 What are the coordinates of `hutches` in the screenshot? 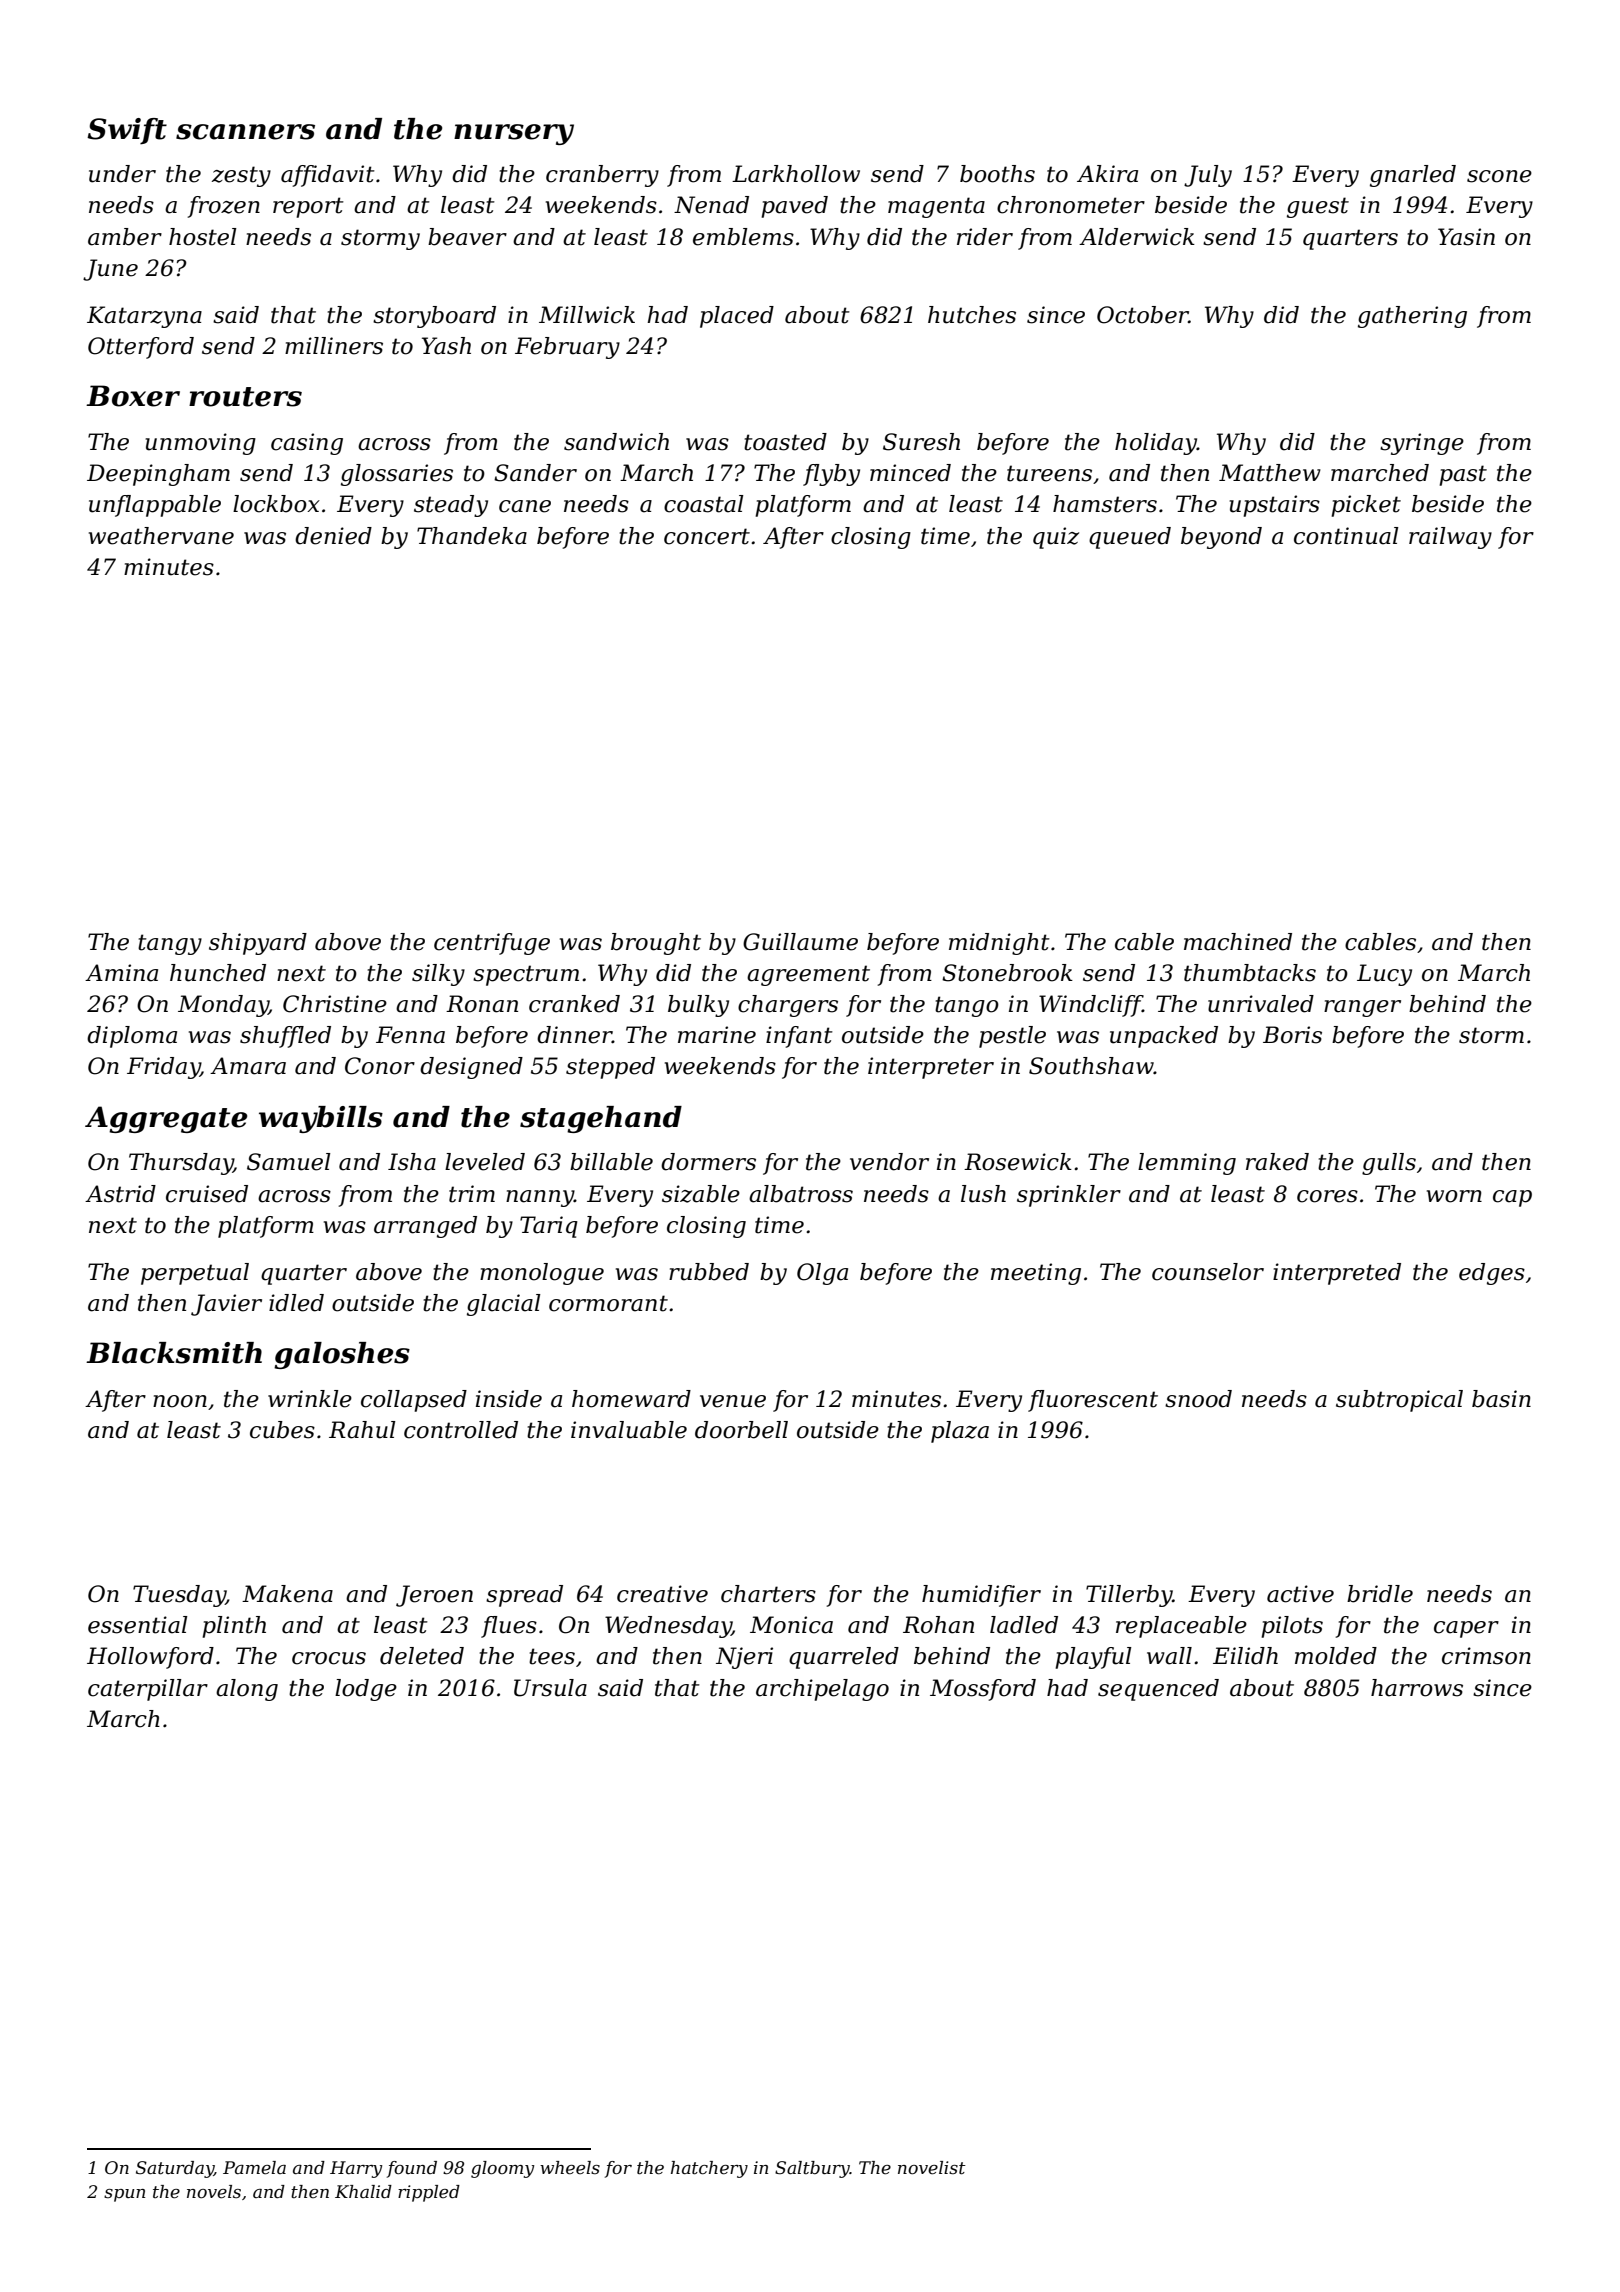 It's located at (972, 315).
